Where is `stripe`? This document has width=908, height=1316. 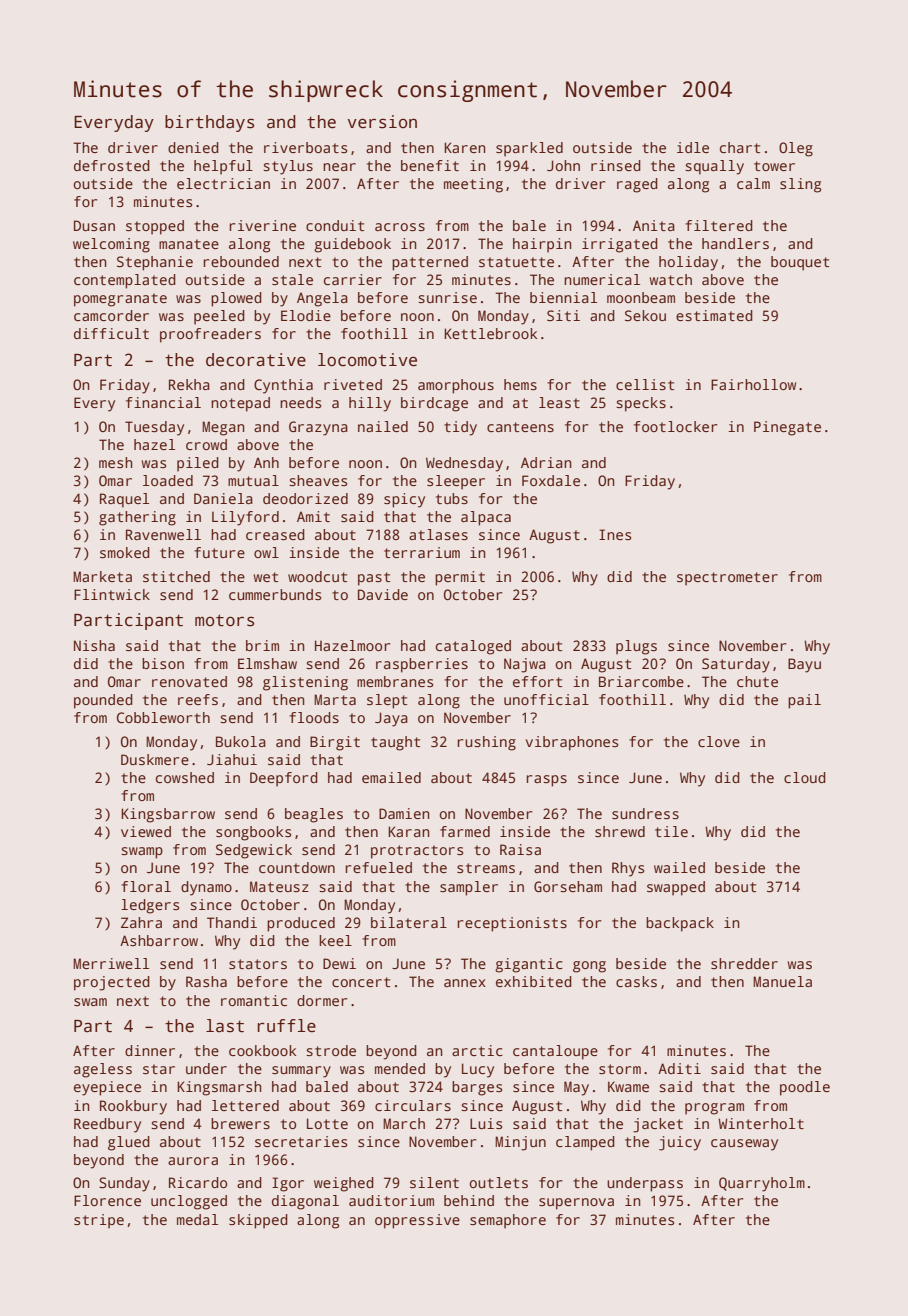
stripe is located at coordinates (99, 1221).
